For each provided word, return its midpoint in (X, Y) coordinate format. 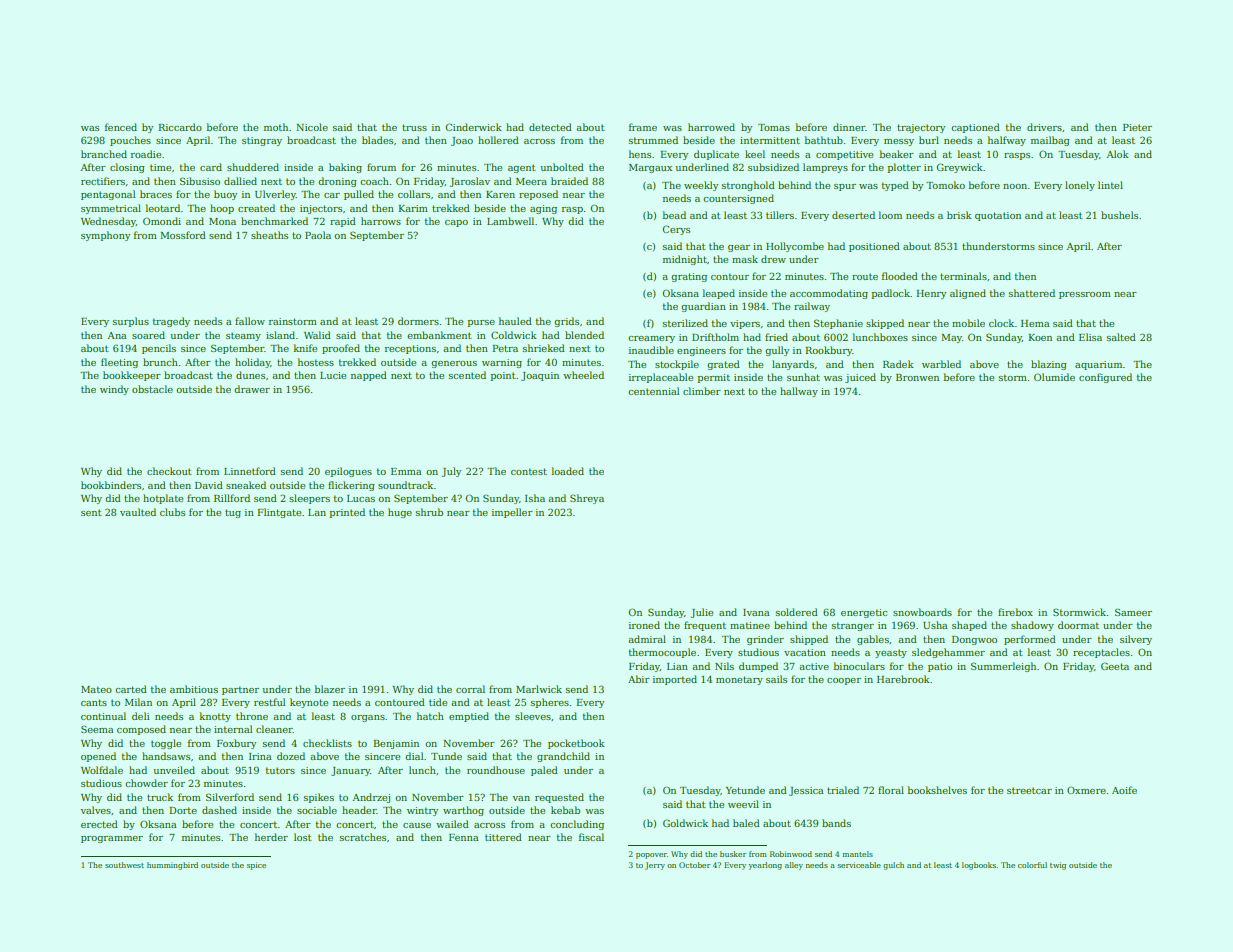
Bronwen (917, 377)
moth (276, 127)
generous (454, 364)
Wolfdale (102, 770)
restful (269, 702)
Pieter (1137, 127)
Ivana (756, 612)
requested (559, 798)
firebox (1015, 612)
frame (643, 127)
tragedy (171, 322)
